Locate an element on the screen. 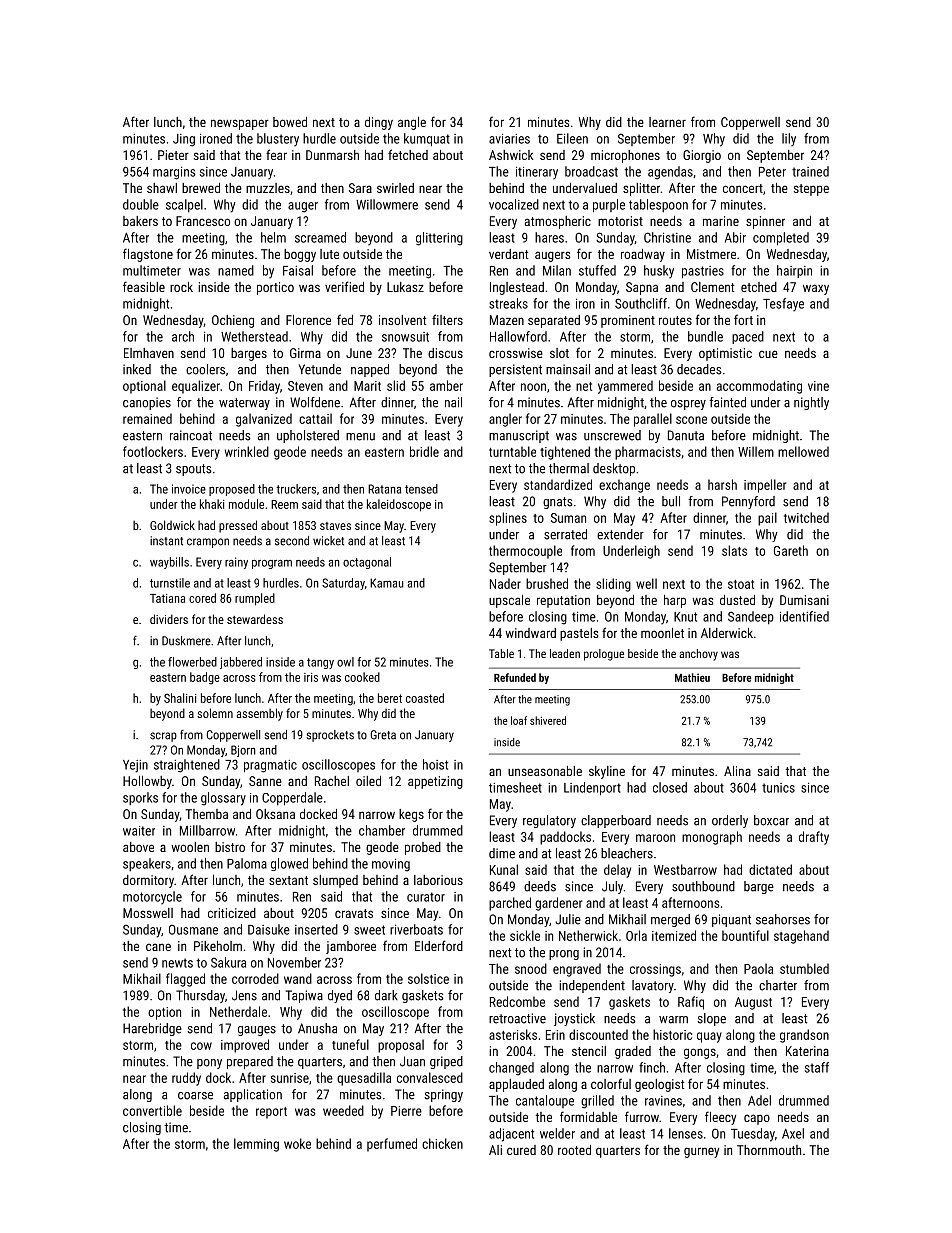 This screenshot has height=1233, width=952. verified is located at coordinates (344, 286).
